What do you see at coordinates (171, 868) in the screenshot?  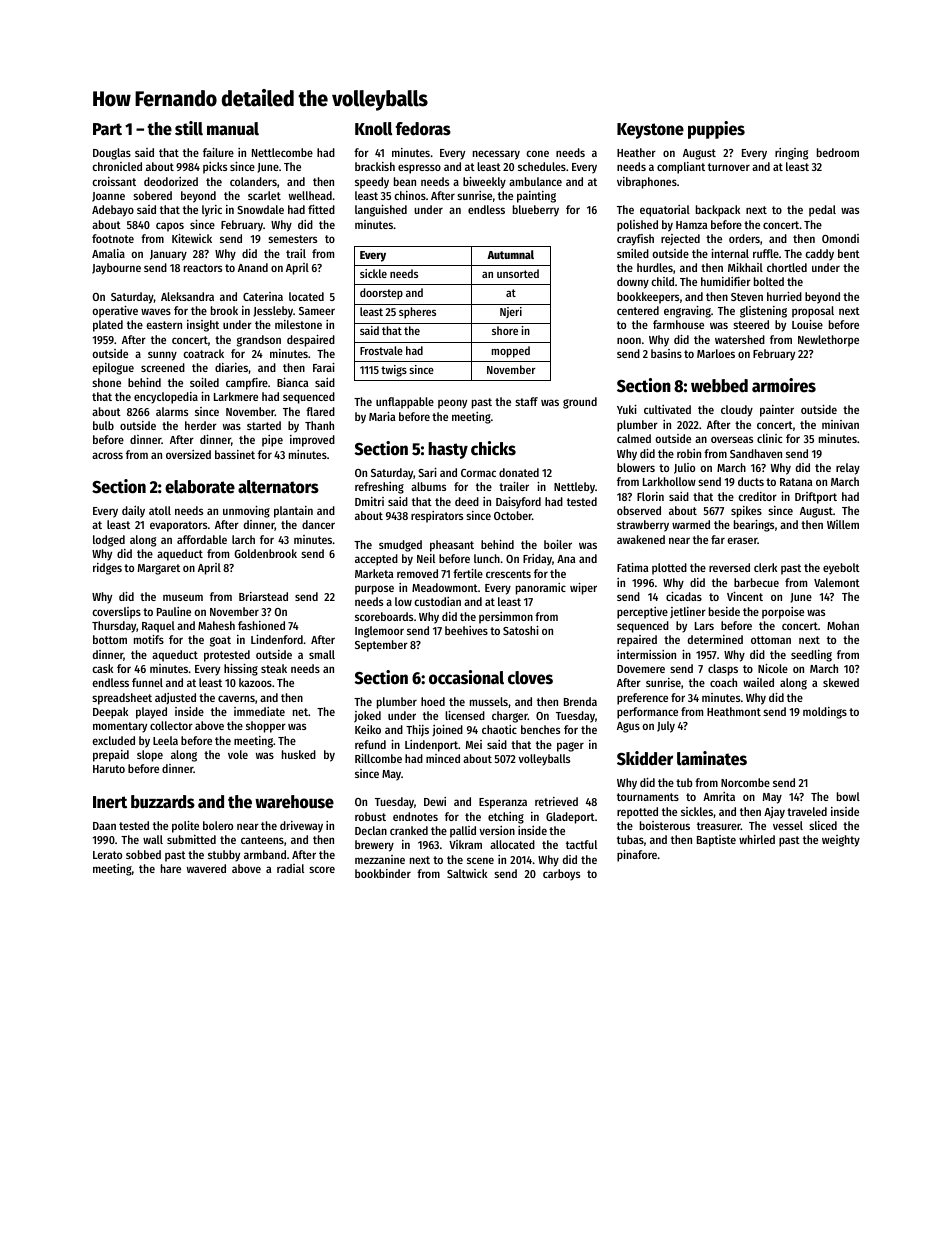 I see `hare` at bounding box center [171, 868].
